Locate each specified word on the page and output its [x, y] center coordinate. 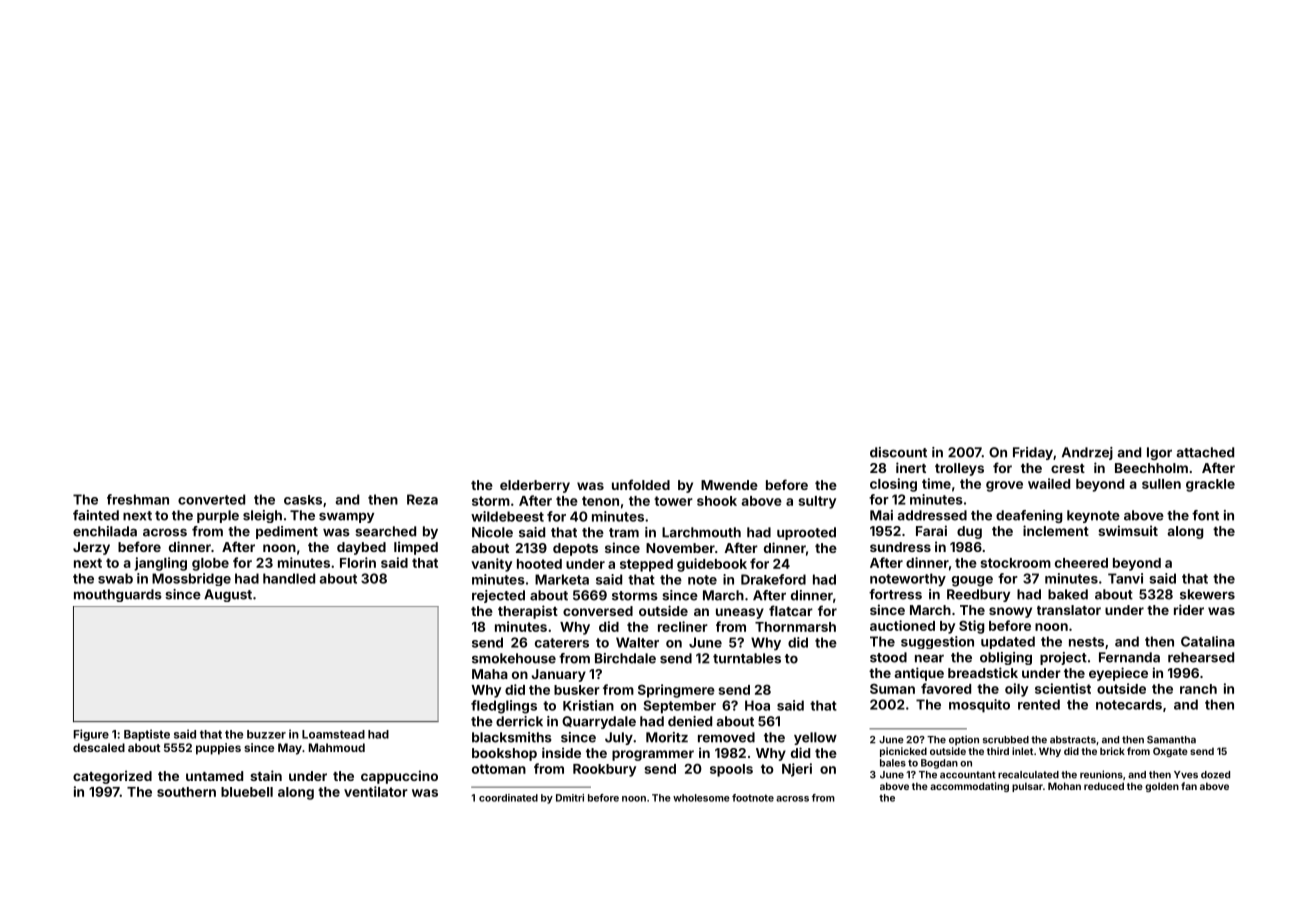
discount [898, 452]
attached [1205, 452]
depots [575, 549]
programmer [653, 755]
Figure [91, 735]
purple [218, 516]
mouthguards [118, 595]
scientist [1063, 688]
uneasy [740, 613]
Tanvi [1125, 578]
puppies [218, 749]
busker [577, 690]
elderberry [535, 486]
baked [1068, 594]
